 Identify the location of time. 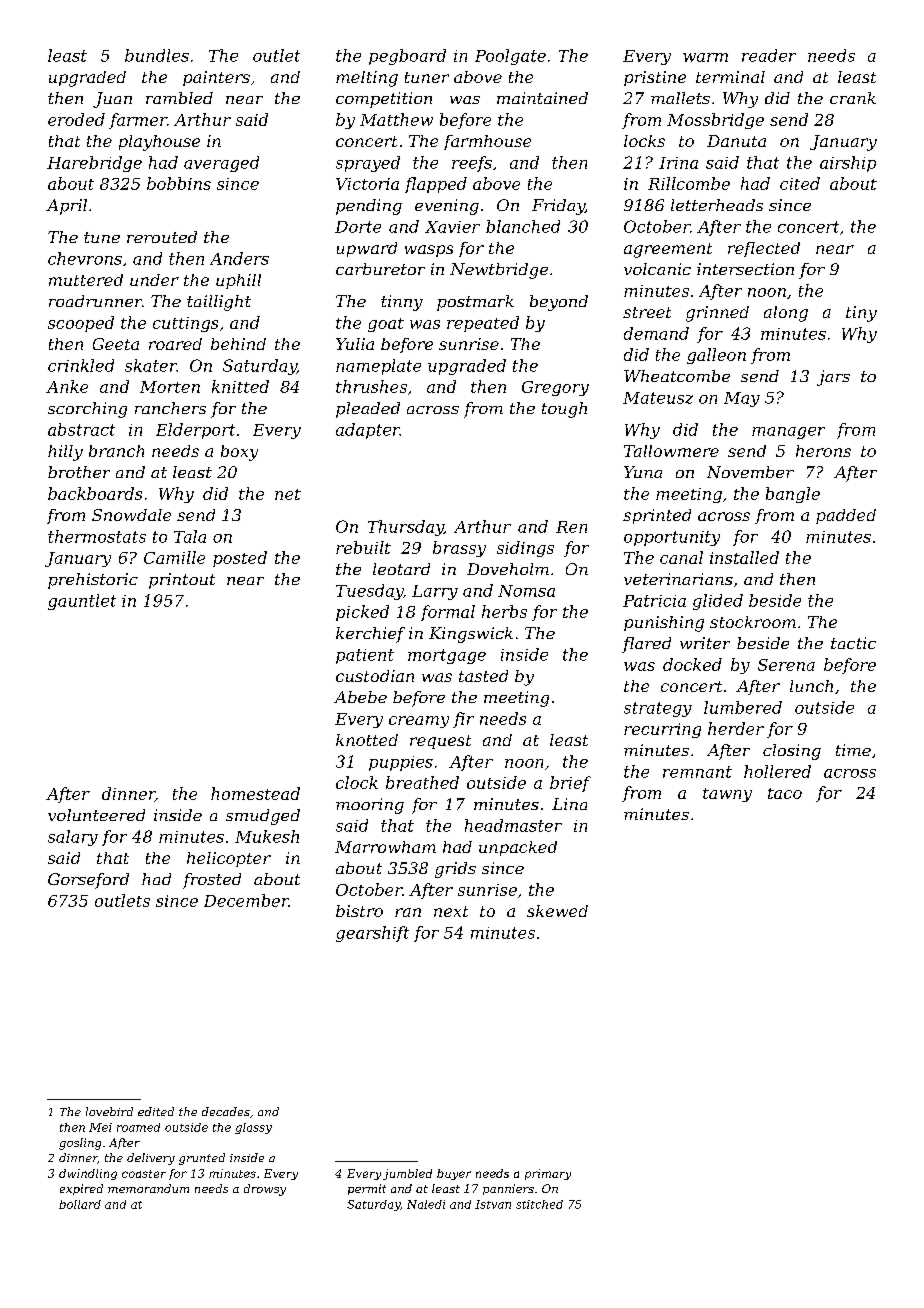
(853, 750).
